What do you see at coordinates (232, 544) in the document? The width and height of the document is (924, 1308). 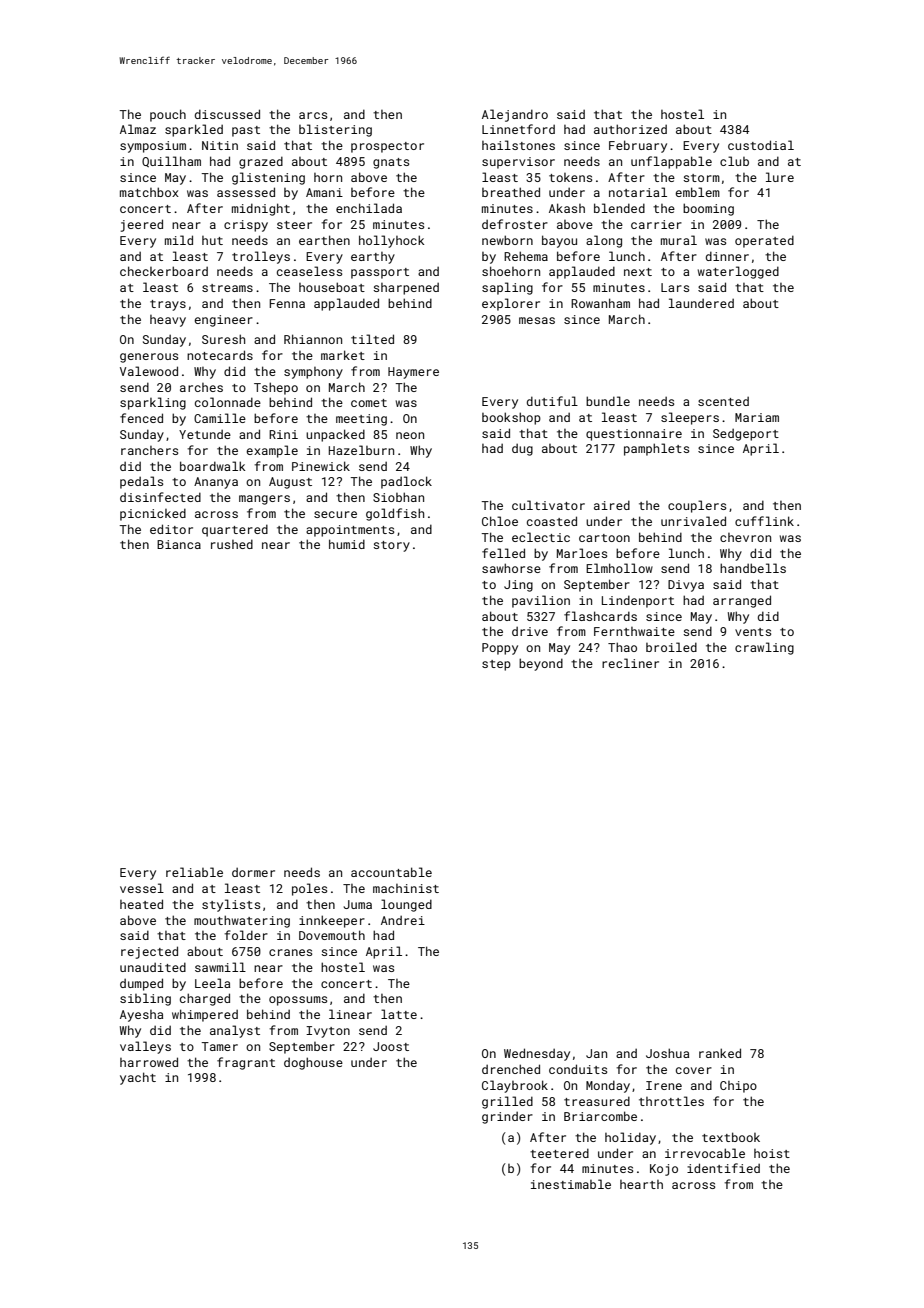 I see `rushed` at bounding box center [232, 544].
